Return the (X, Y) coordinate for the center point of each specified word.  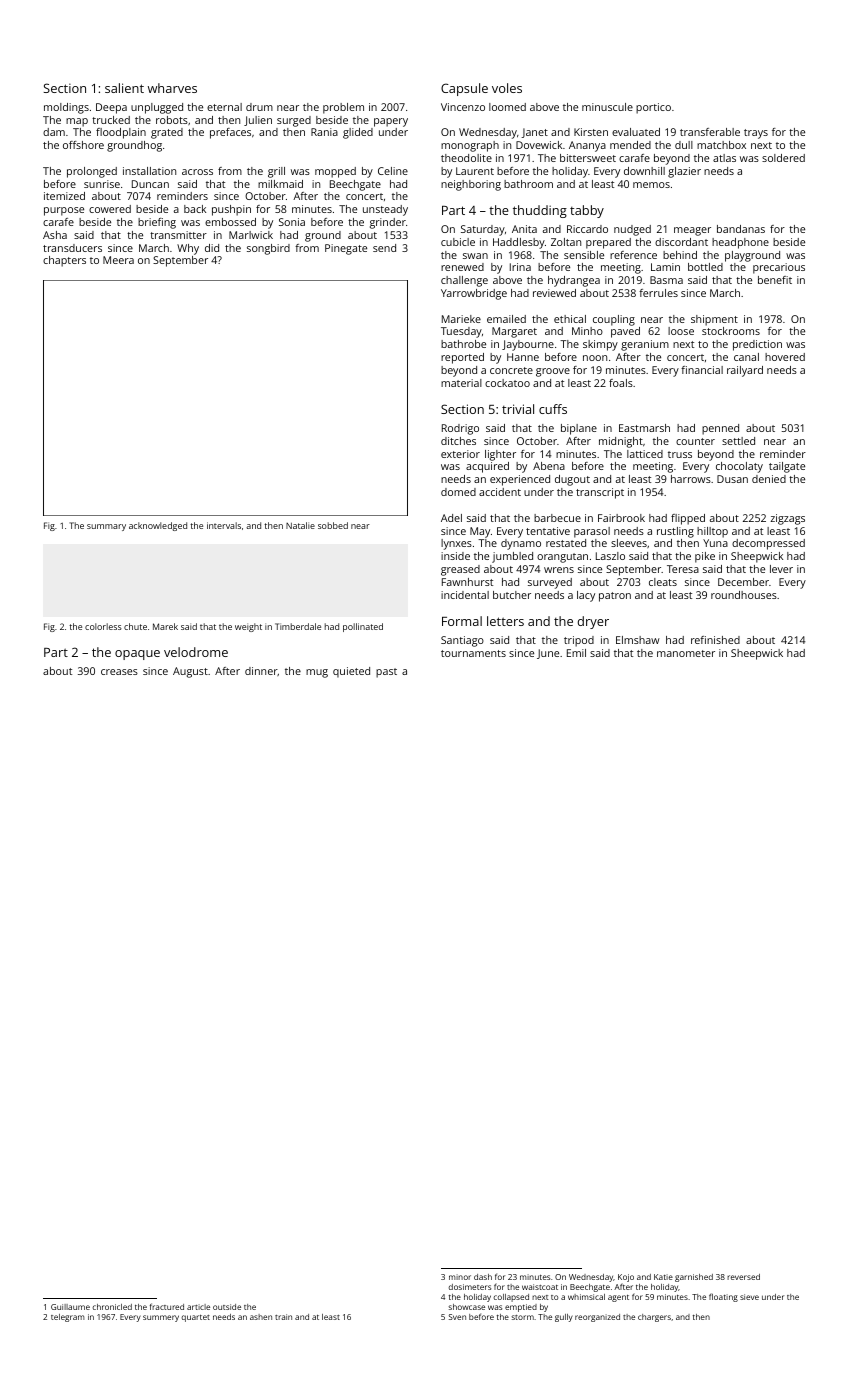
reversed (743, 1277)
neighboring (471, 185)
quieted (351, 672)
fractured (167, 1306)
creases (119, 672)
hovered (785, 357)
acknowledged (158, 526)
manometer (686, 653)
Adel (451, 518)
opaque (137, 655)
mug (317, 673)
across (197, 172)
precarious (779, 268)
